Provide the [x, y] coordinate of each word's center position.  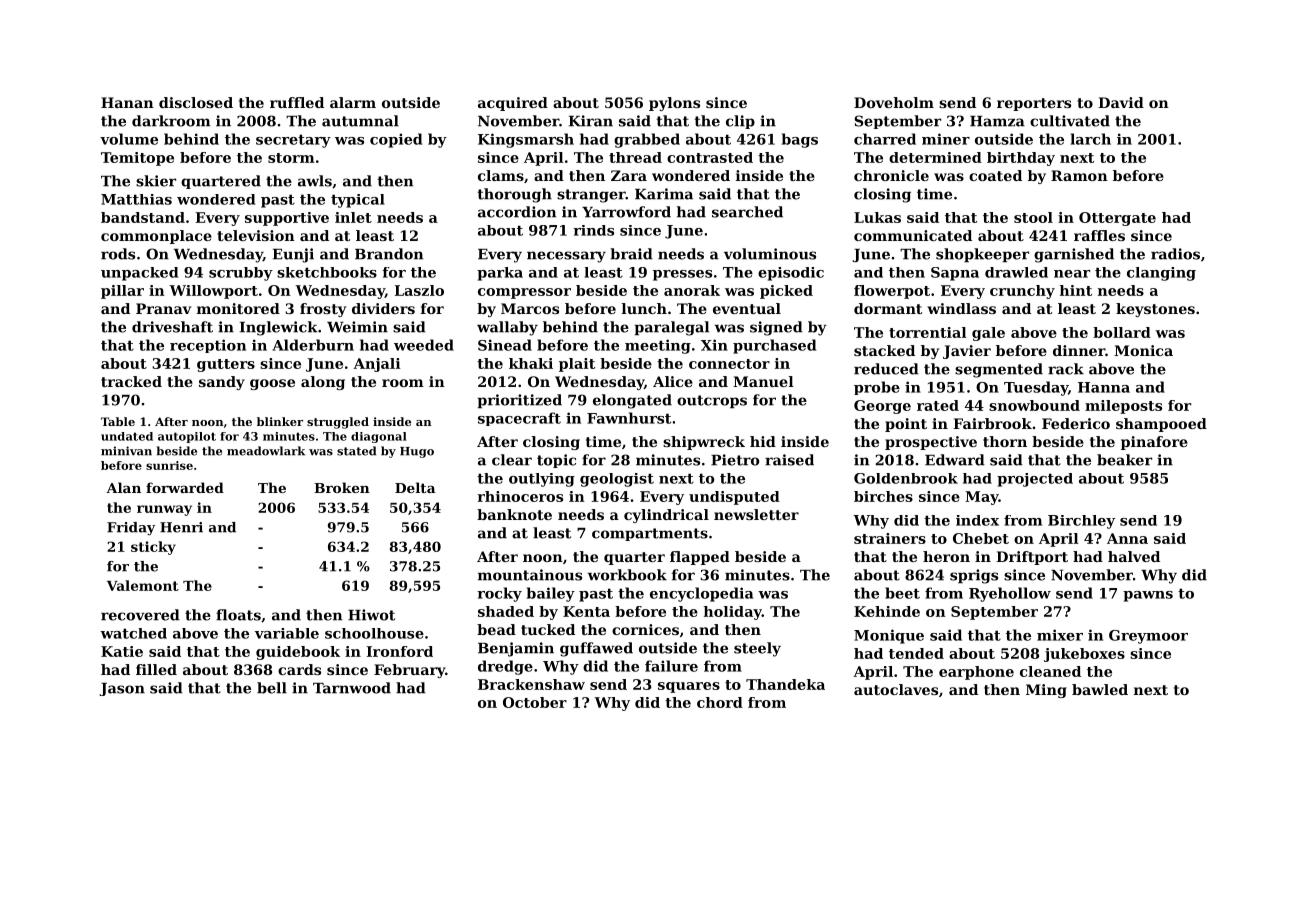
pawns [1148, 596]
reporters [1034, 104]
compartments [650, 534]
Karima [664, 194]
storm [291, 158]
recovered [140, 615]
